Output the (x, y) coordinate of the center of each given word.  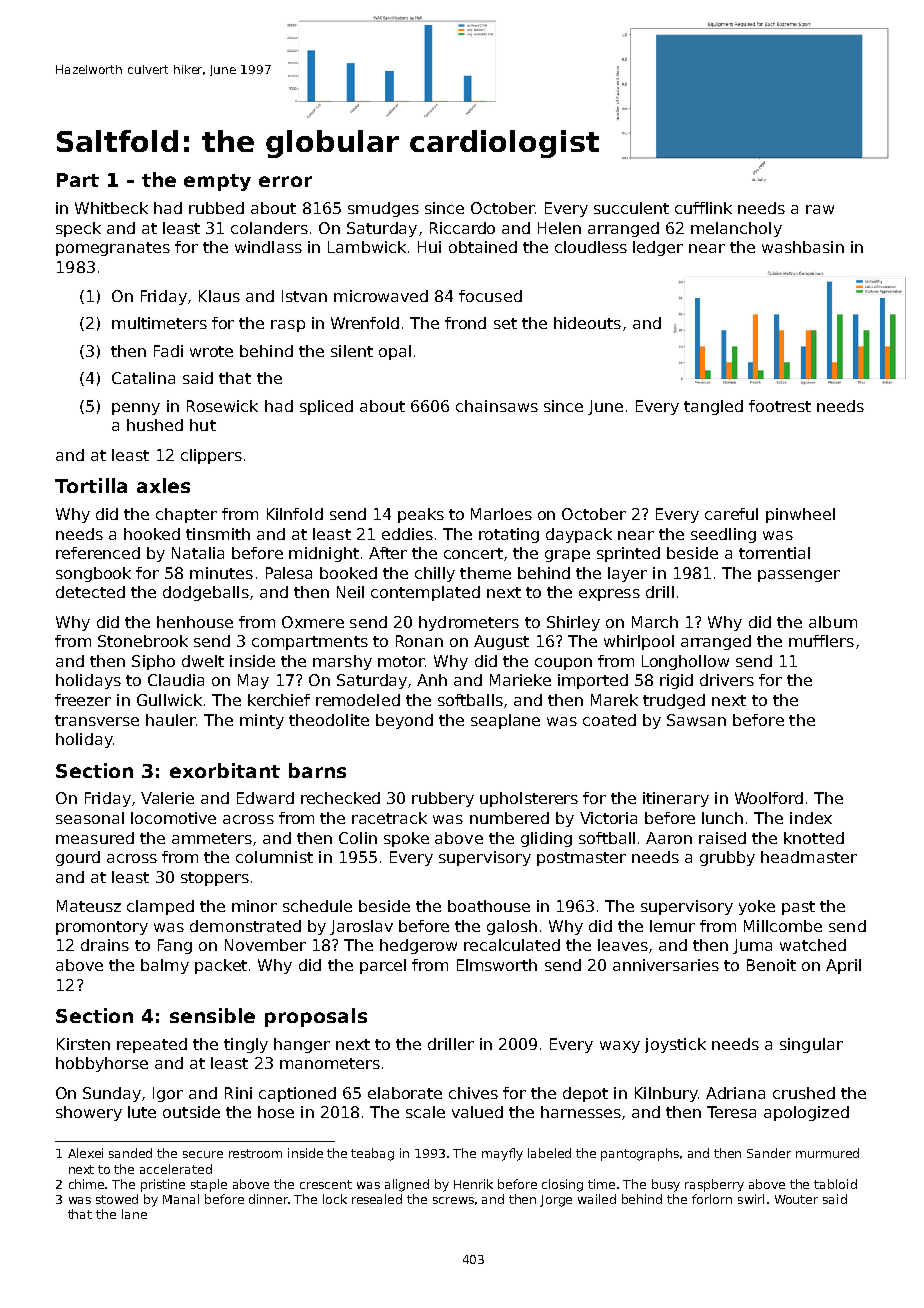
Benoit (771, 965)
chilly (435, 574)
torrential (774, 553)
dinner (268, 1199)
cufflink (703, 208)
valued (477, 1112)
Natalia (198, 553)
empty (217, 182)
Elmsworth (497, 965)
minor (254, 906)
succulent (631, 208)
